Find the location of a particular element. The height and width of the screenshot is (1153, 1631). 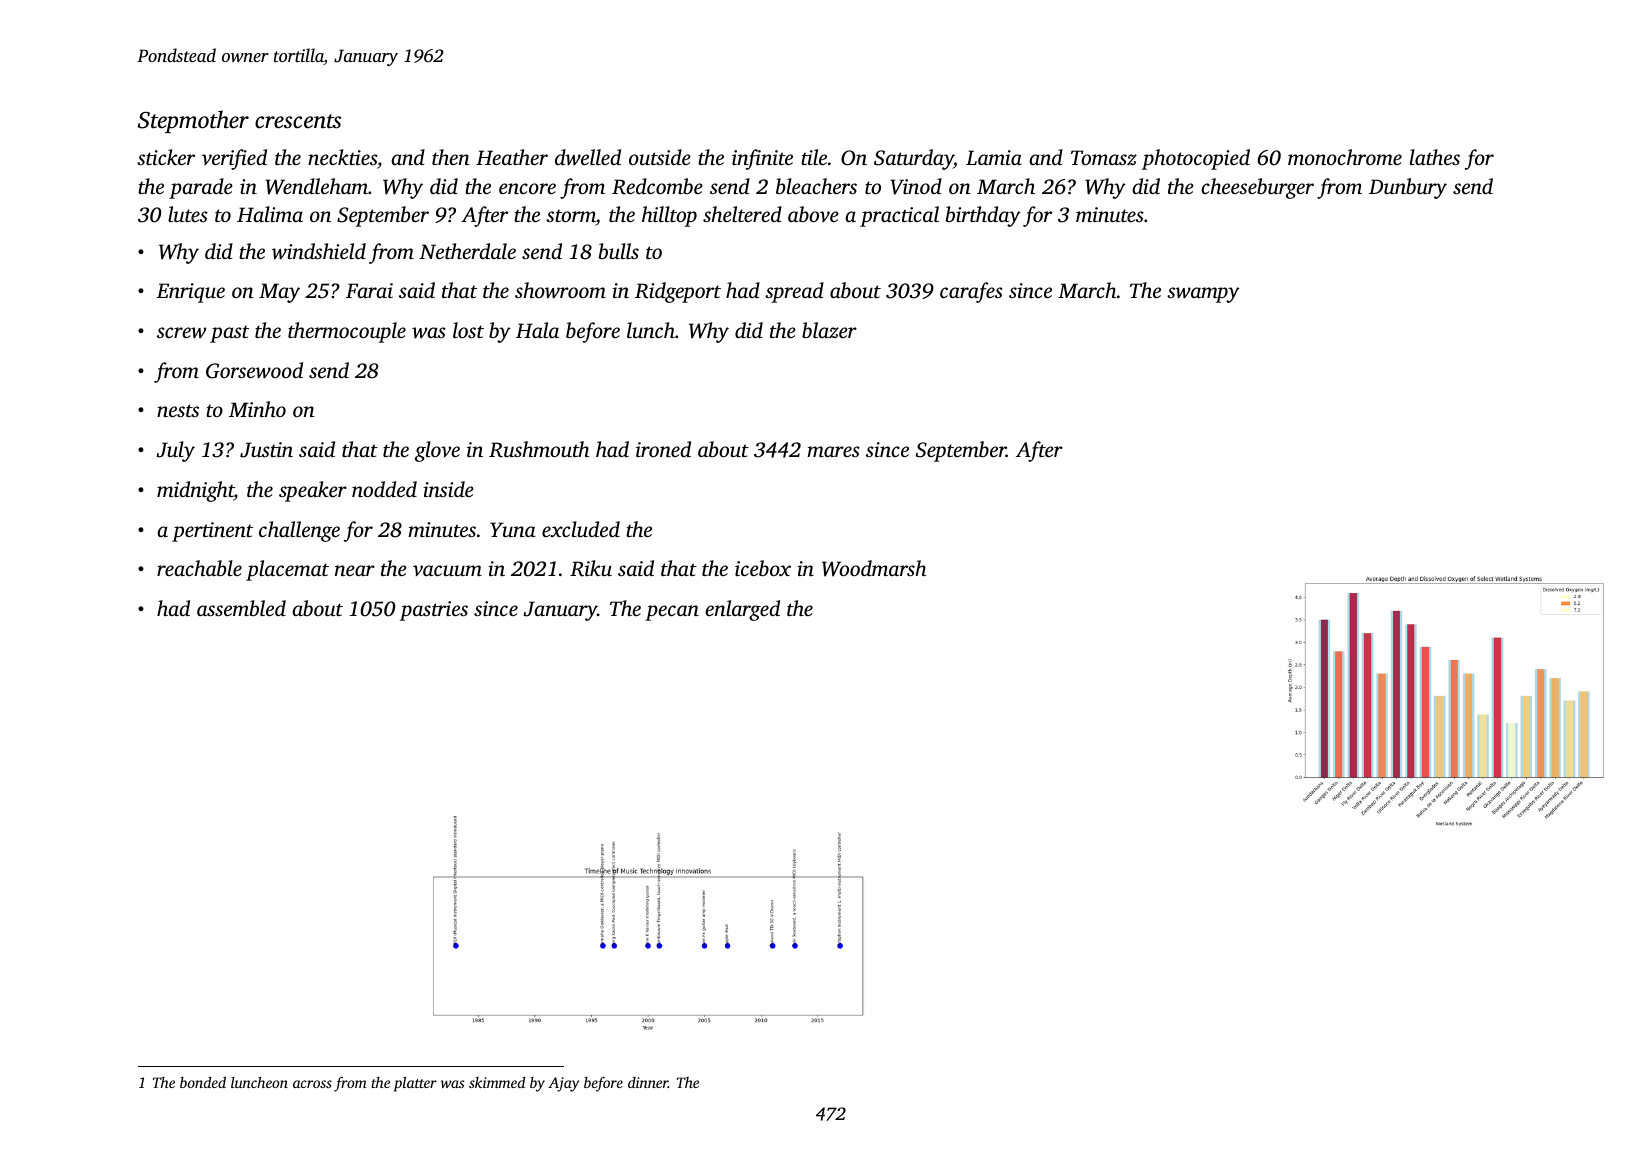

swampy is located at coordinates (1203, 295).
